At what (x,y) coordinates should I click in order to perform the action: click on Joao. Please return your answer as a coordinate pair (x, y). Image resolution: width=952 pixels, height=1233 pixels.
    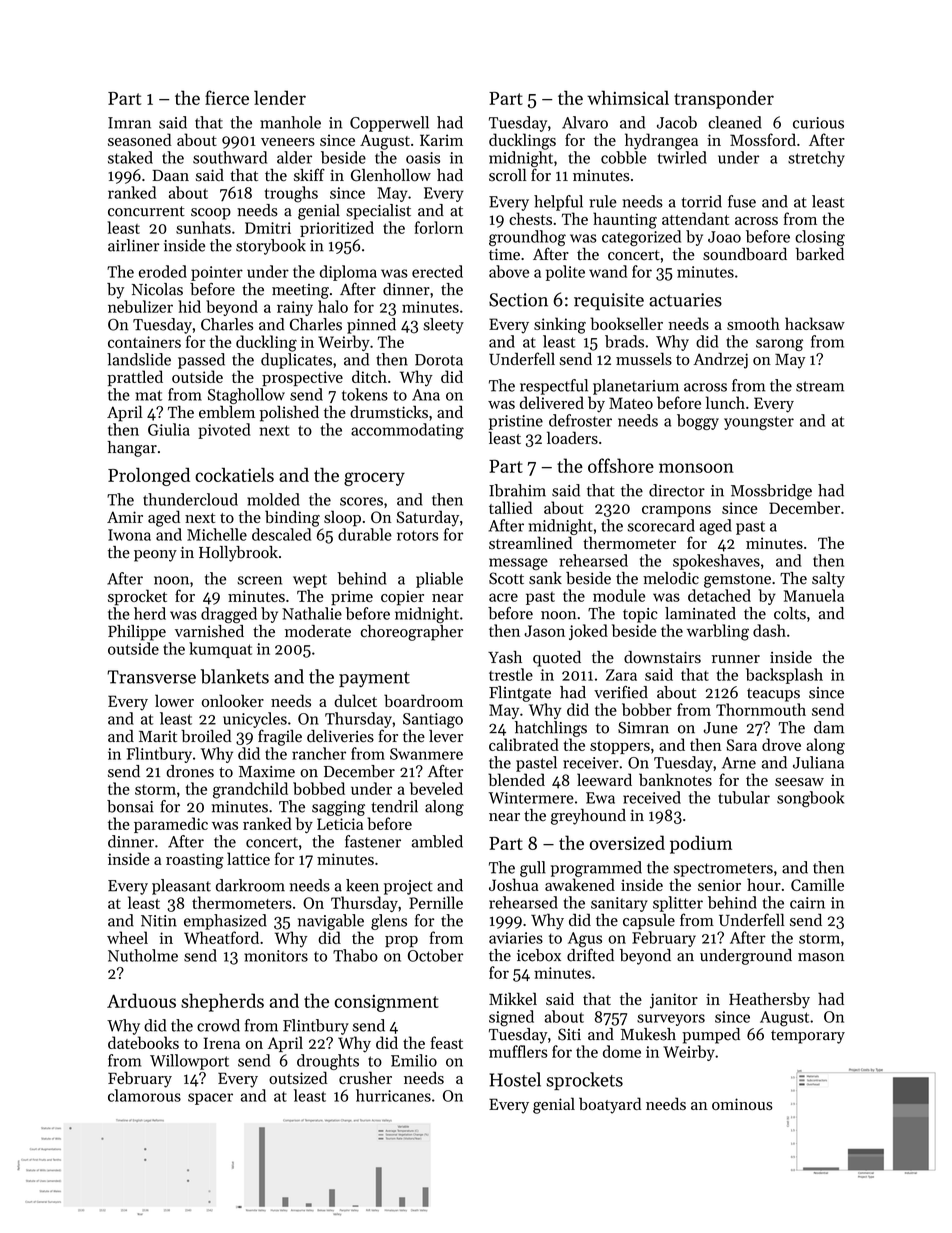
    Looking at the image, I should click on (724, 237).
